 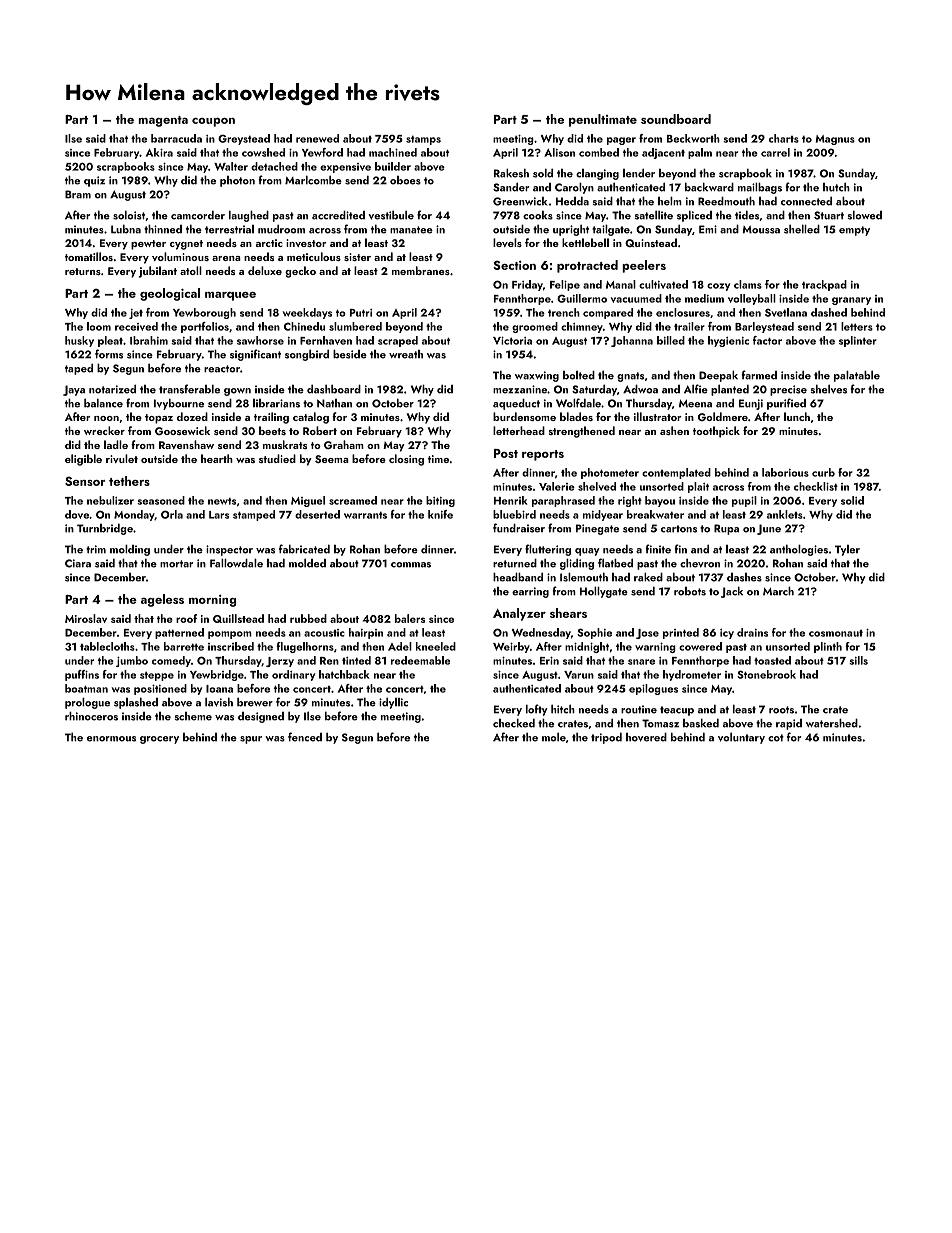 I want to click on Pinegate, so click(x=597, y=529).
